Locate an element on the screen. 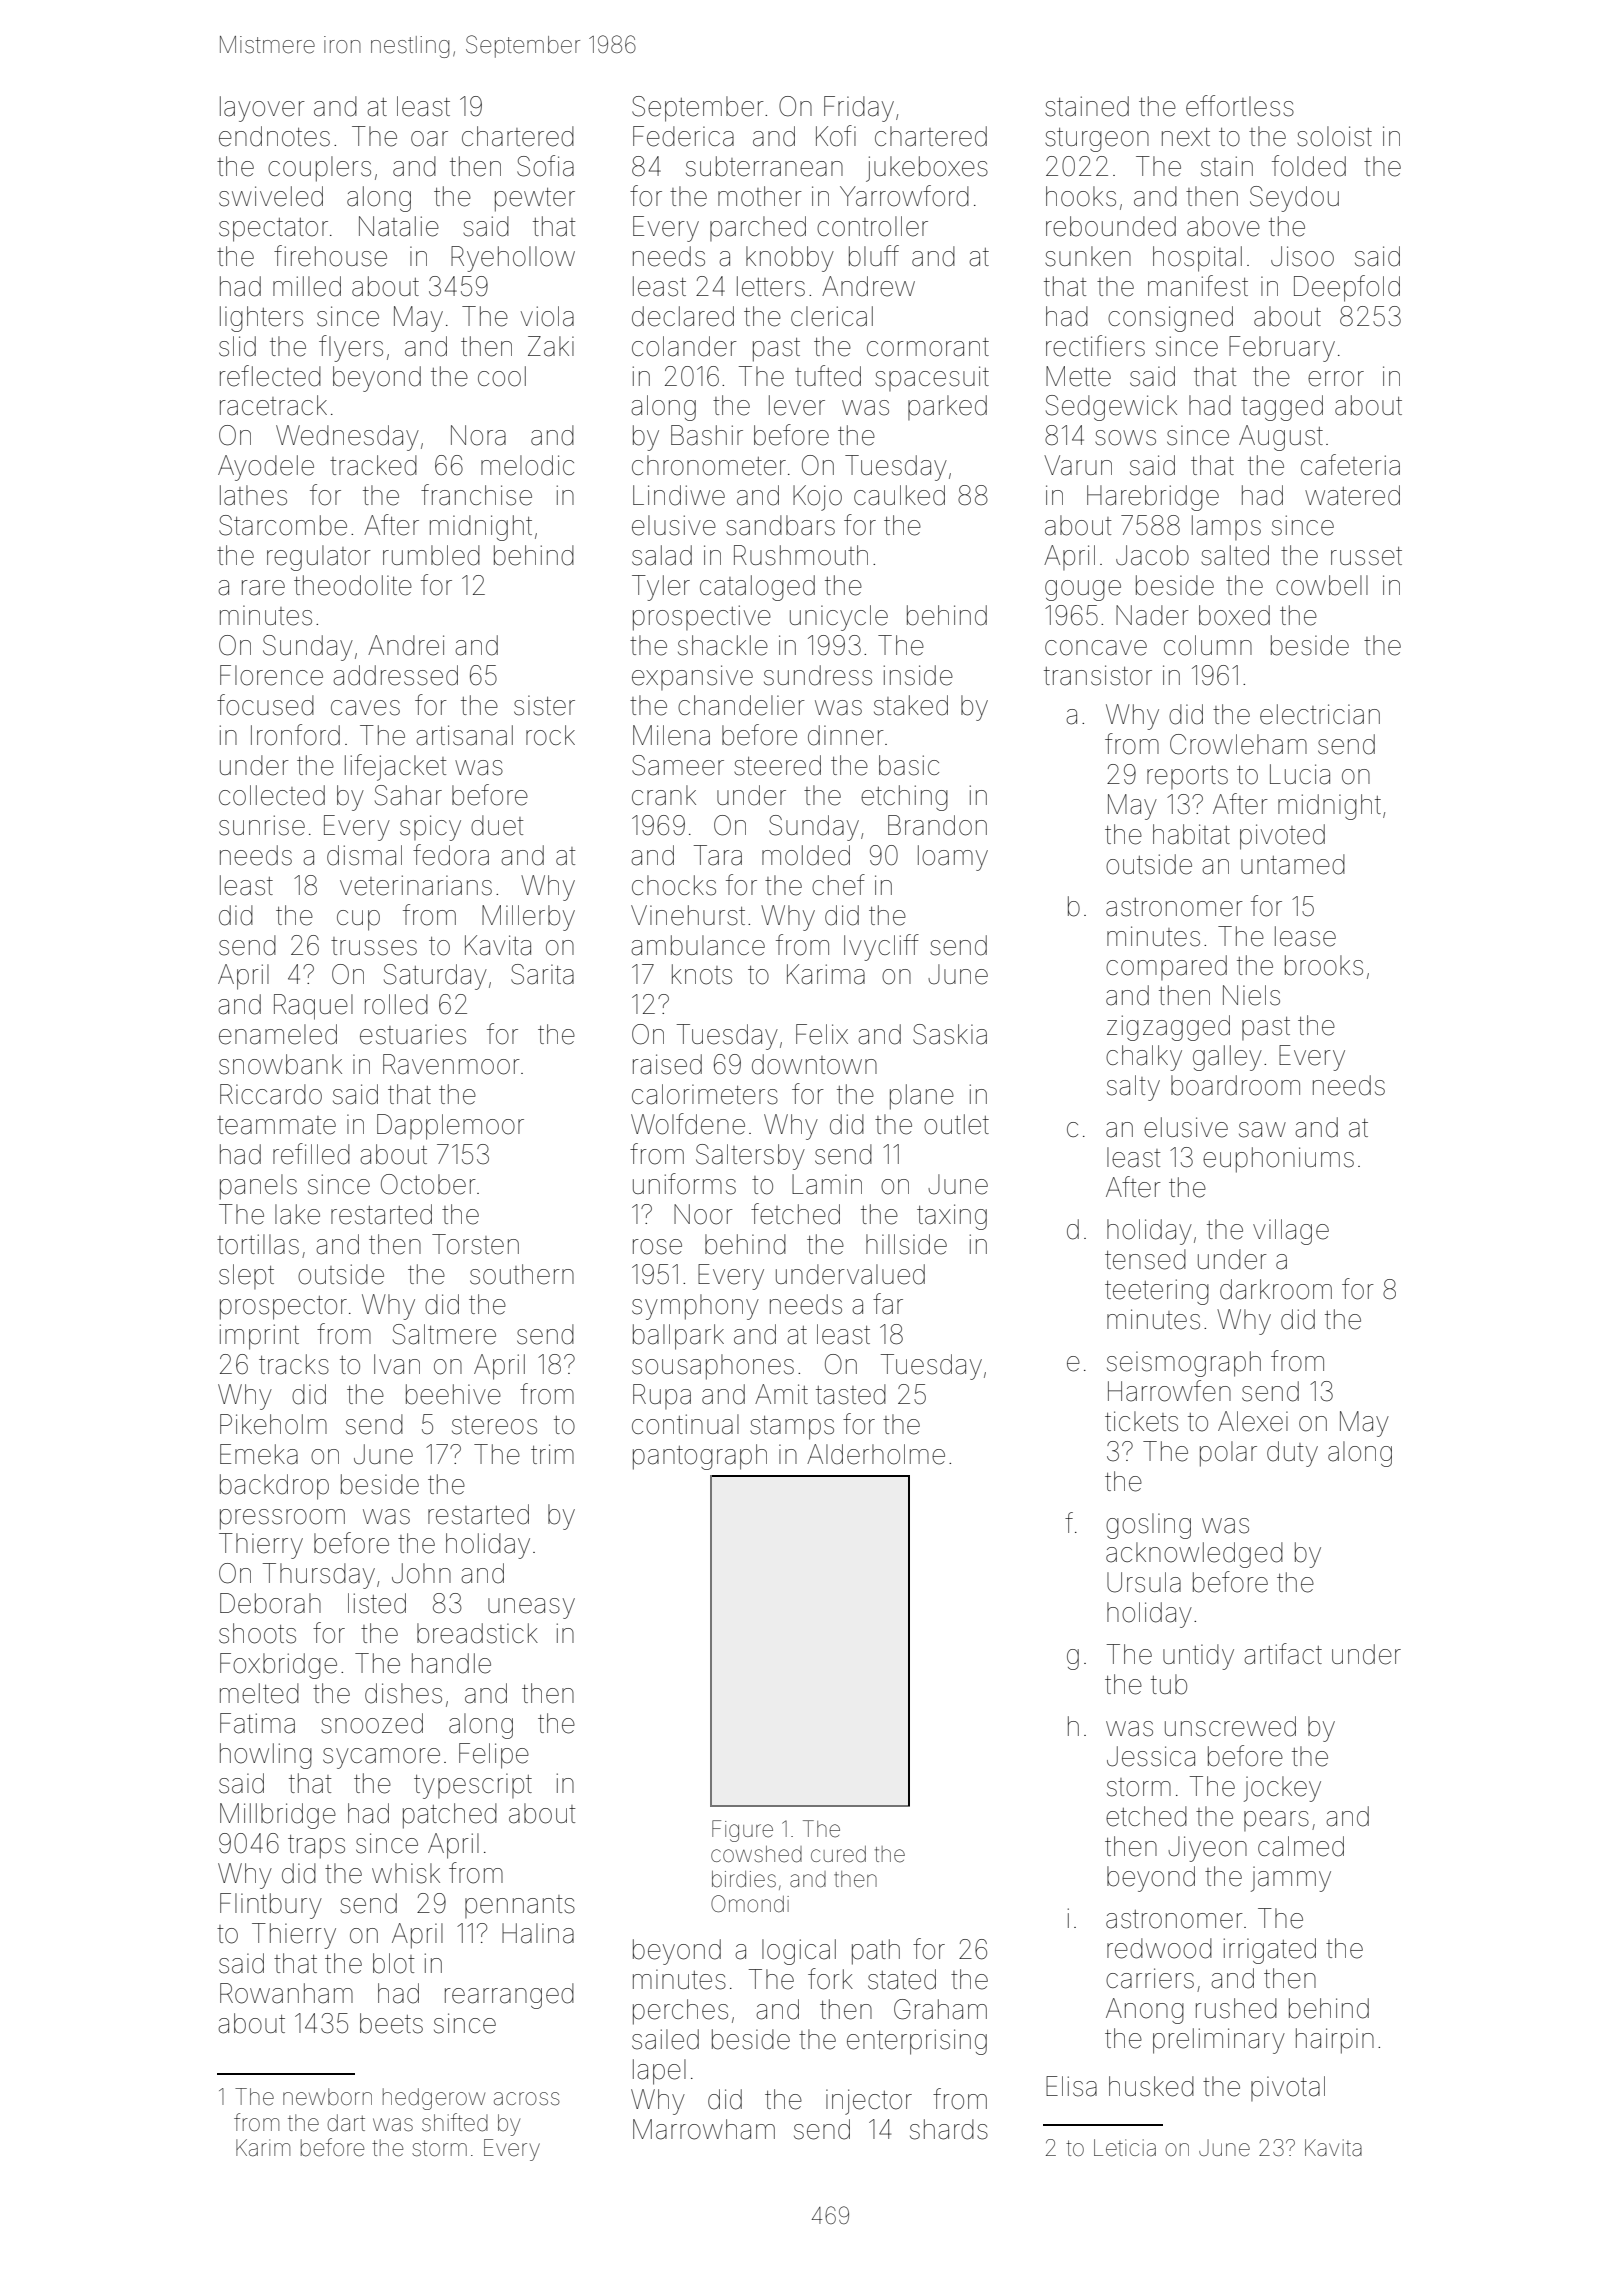 This screenshot has height=2292, width=1620. sturgeon is located at coordinates (1097, 140).
